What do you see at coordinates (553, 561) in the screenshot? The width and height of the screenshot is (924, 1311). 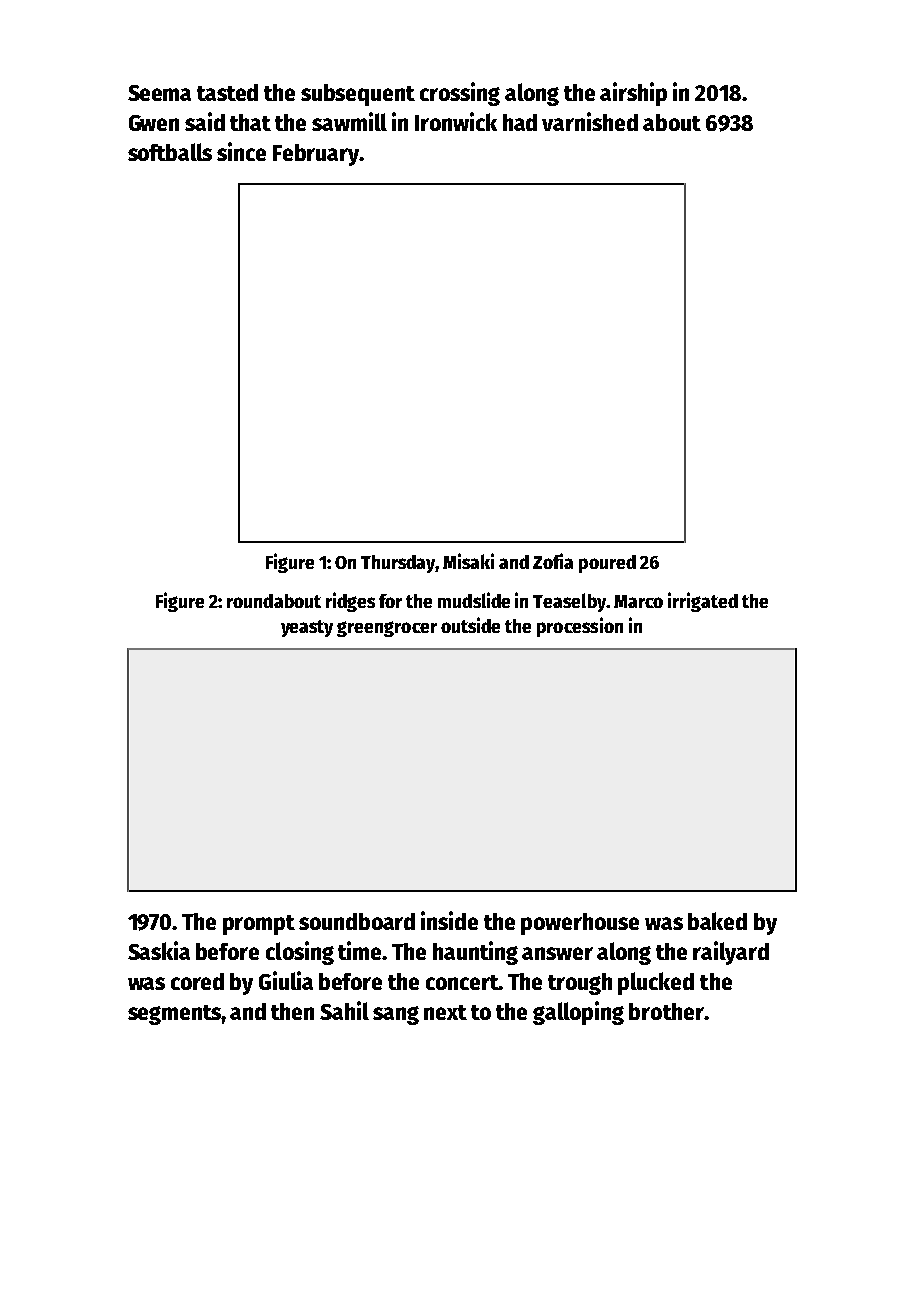 I see `Zofia` at bounding box center [553, 561].
